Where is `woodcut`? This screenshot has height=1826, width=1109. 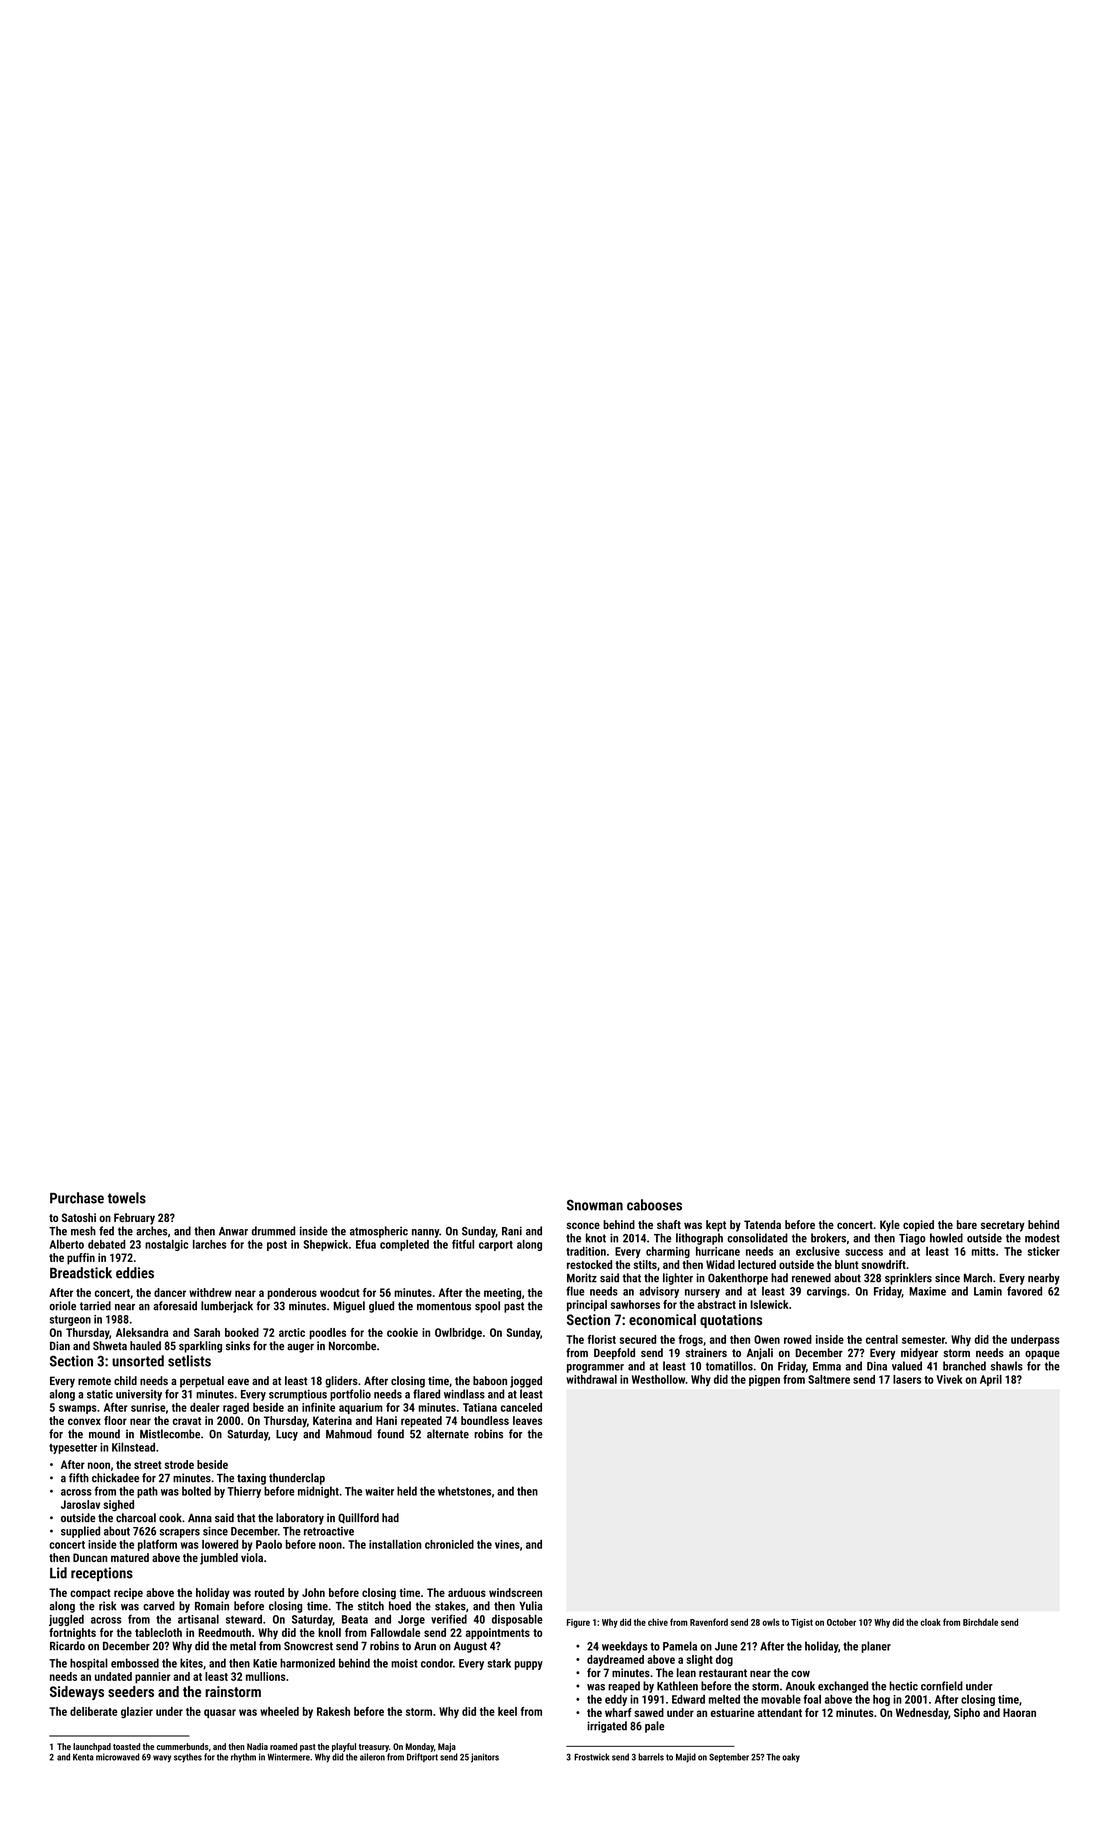 woodcut is located at coordinates (340, 1292).
